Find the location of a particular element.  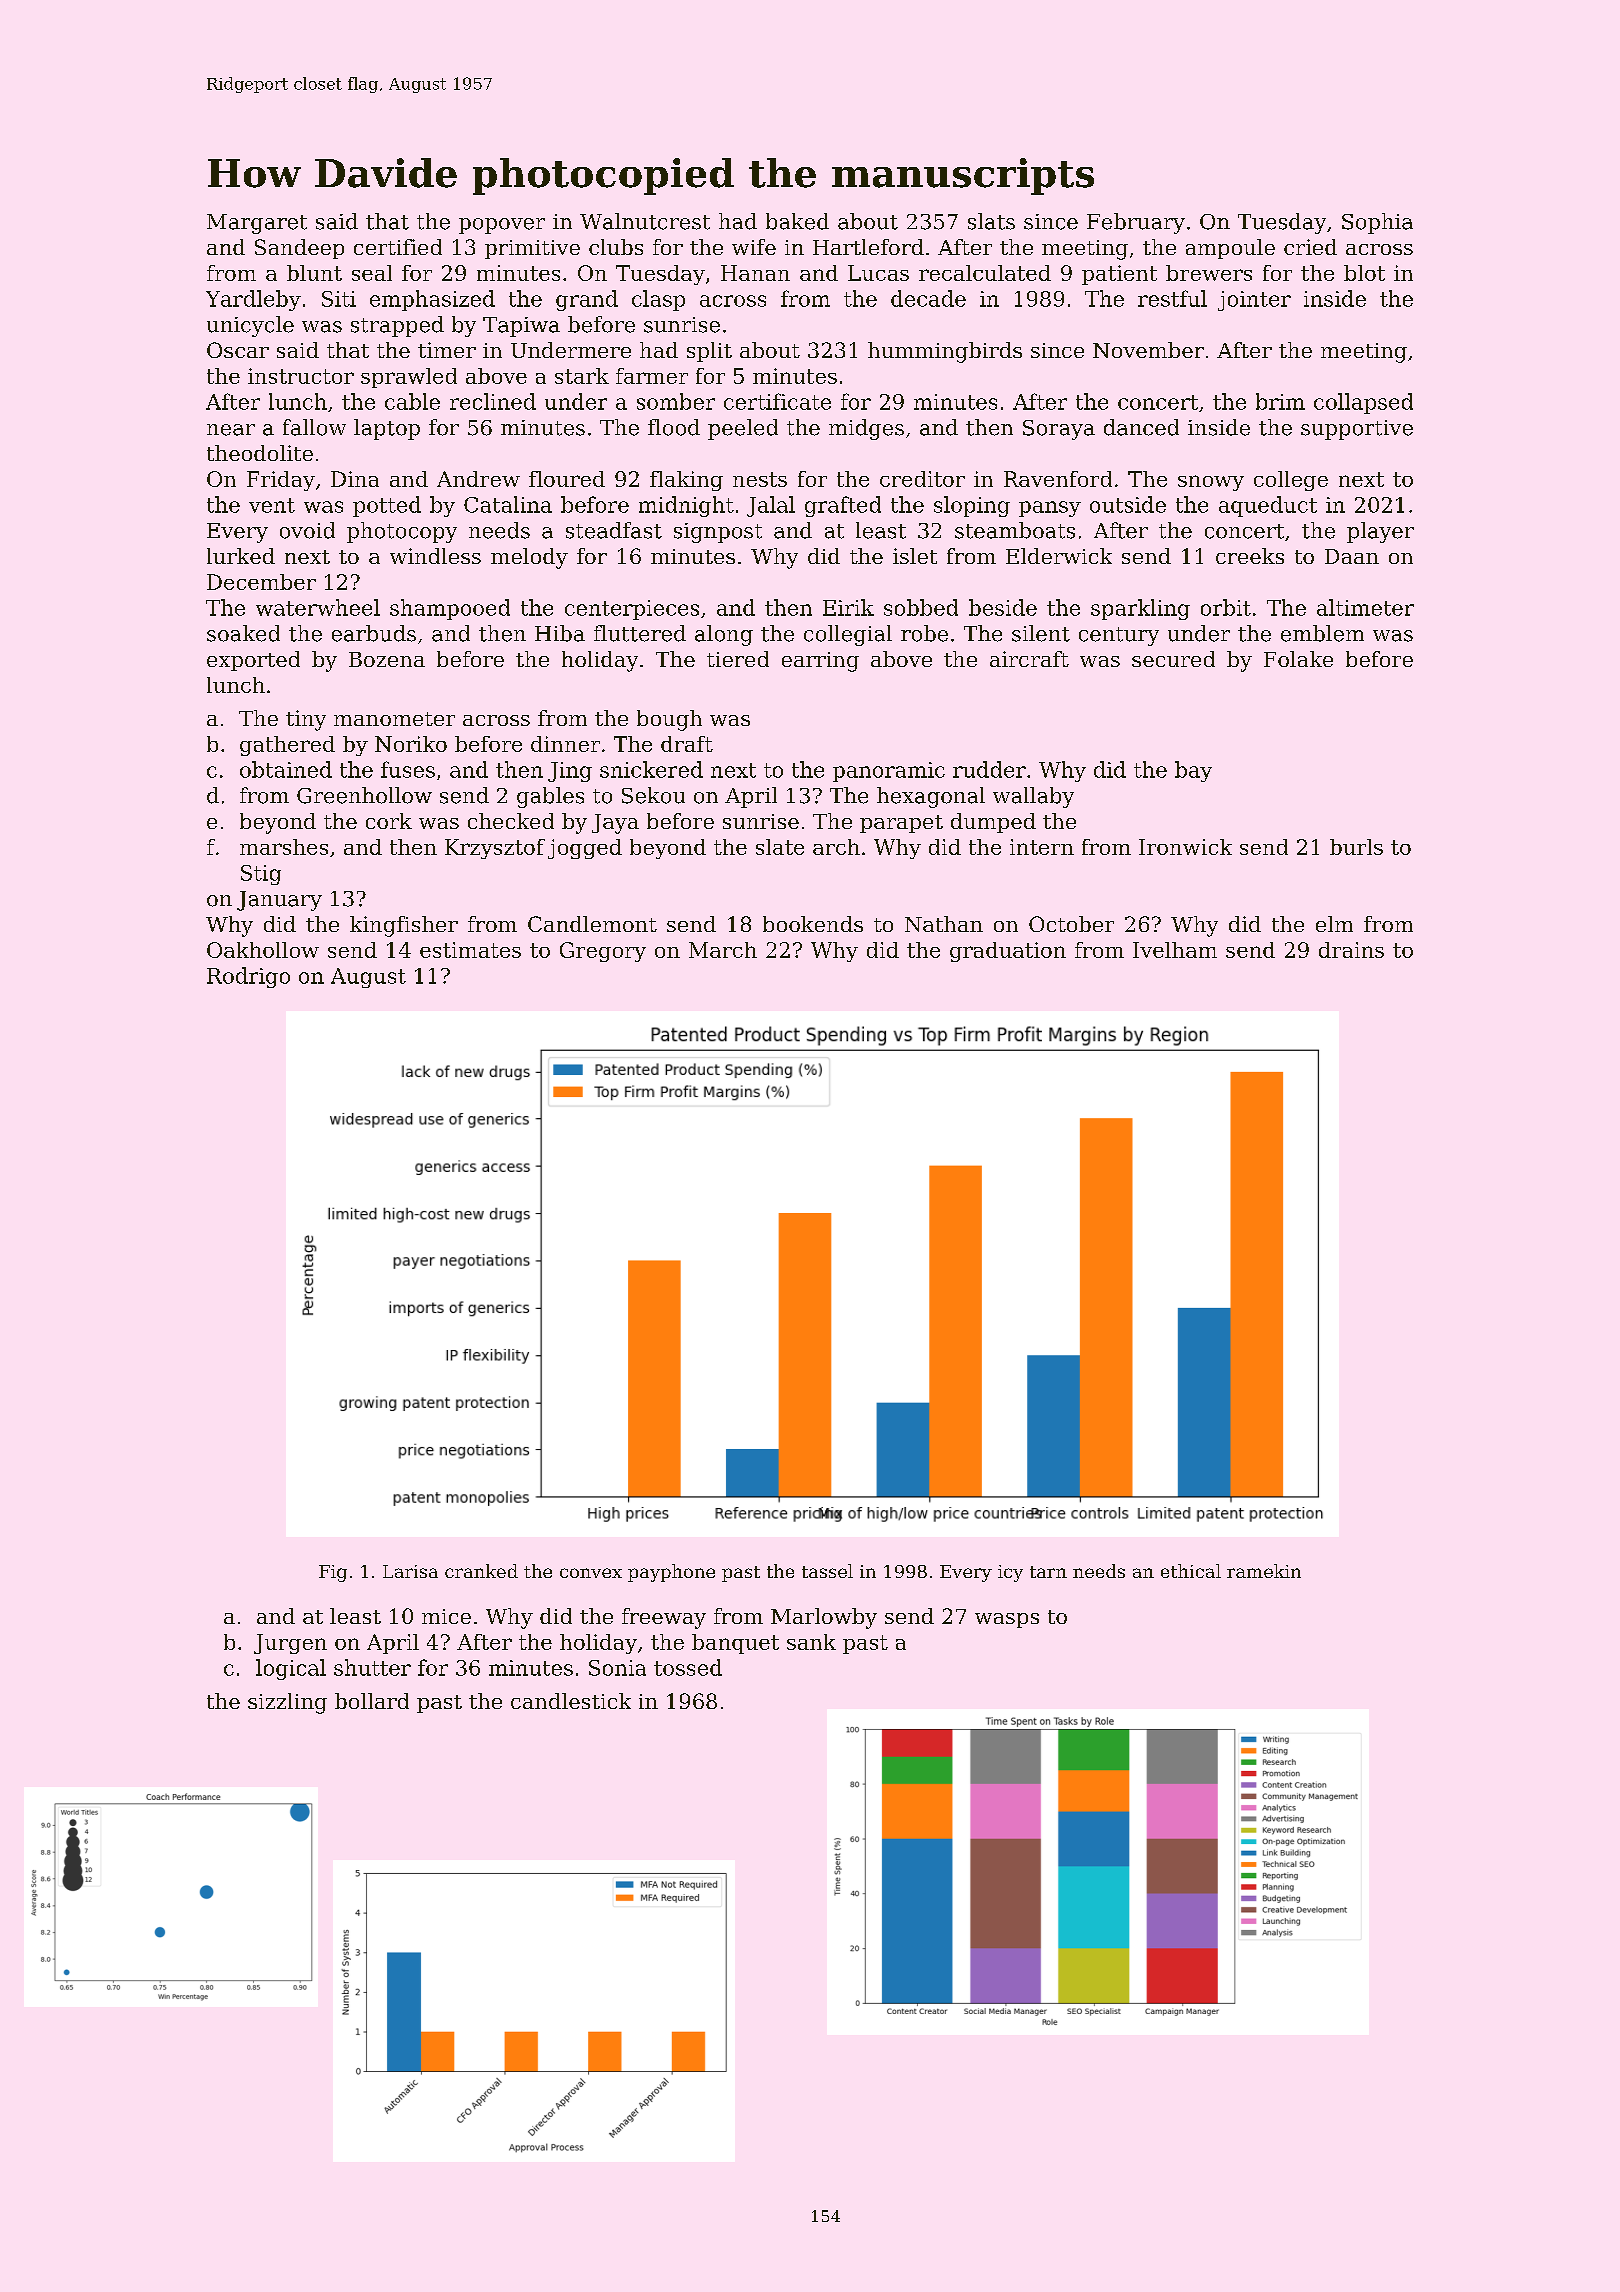

payphone is located at coordinates (671, 1573).
